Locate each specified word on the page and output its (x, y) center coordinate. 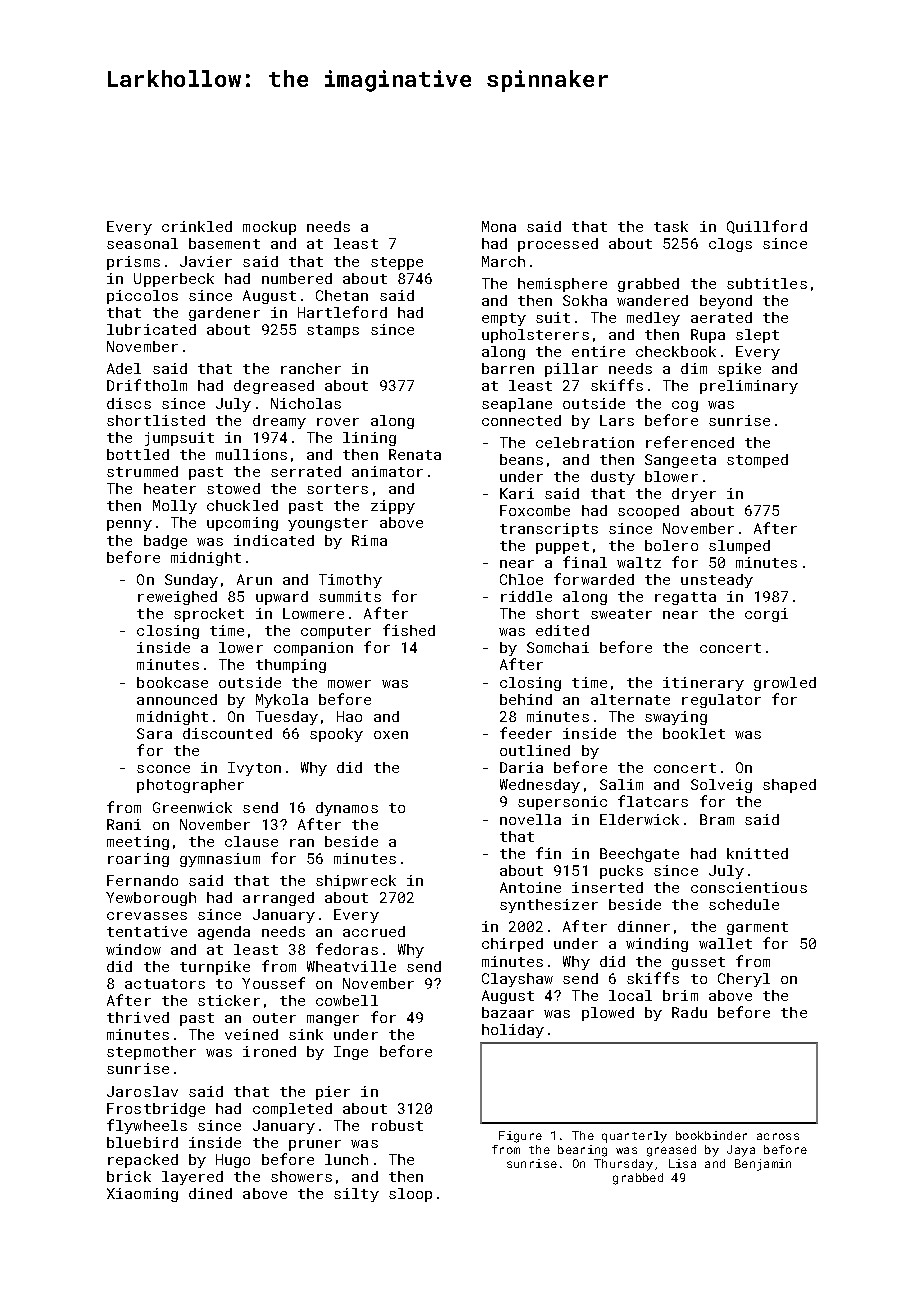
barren (508, 368)
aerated (721, 317)
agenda (224, 933)
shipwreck (356, 882)
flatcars (653, 801)
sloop (410, 1195)
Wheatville (351, 966)
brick (129, 1176)
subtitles (767, 283)
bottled (138, 454)
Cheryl (744, 980)
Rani (124, 824)
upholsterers (535, 336)
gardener (224, 314)
